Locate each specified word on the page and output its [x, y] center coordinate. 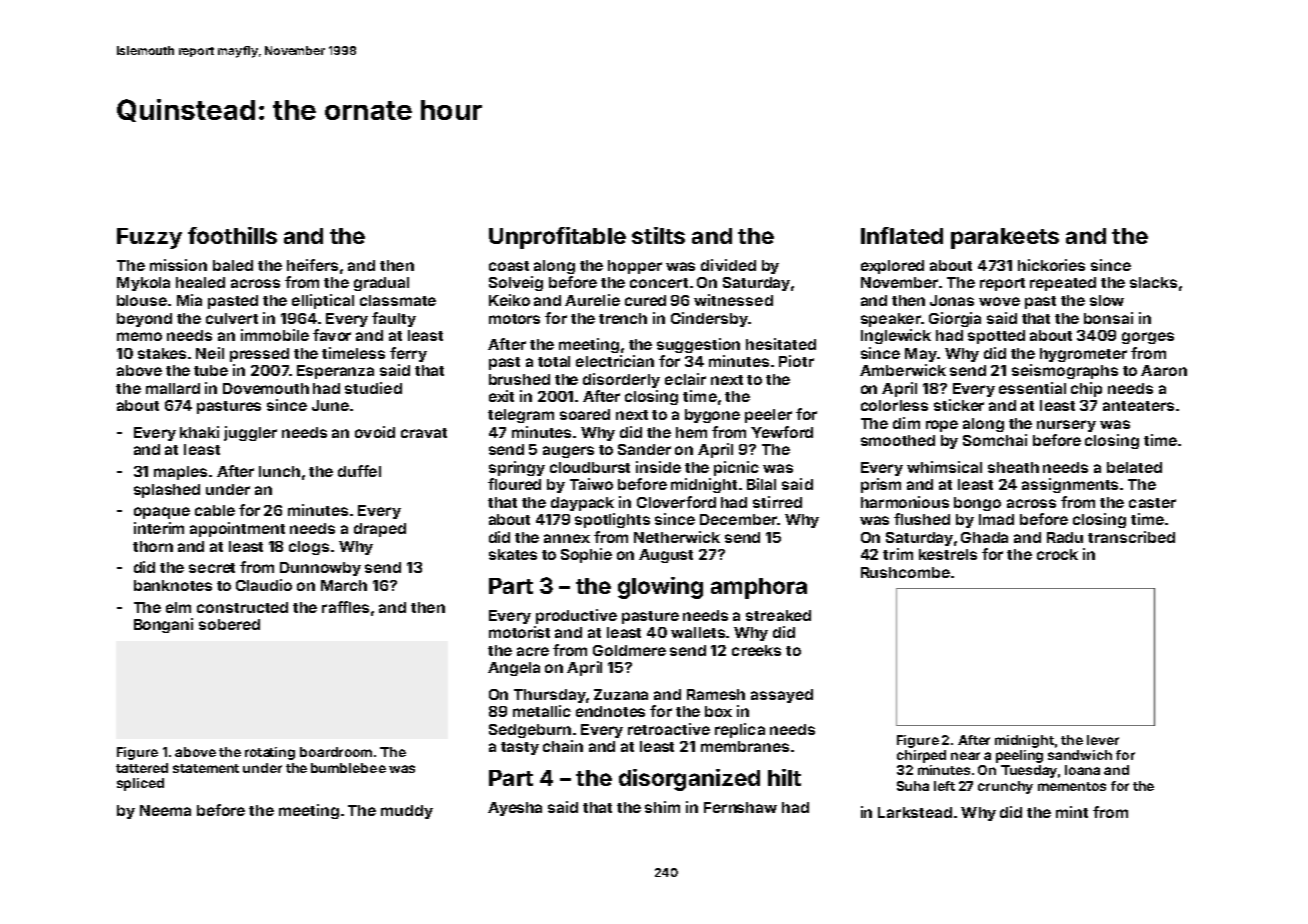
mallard [173, 388]
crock [1057, 554]
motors [514, 319]
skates [513, 554]
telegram [521, 416]
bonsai [1108, 318]
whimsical [944, 467]
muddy [407, 812]
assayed [782, 696]
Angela [514, 669]
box [718, 711]
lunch [279, 471]
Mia [189, 300]
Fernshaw [740, 807]
